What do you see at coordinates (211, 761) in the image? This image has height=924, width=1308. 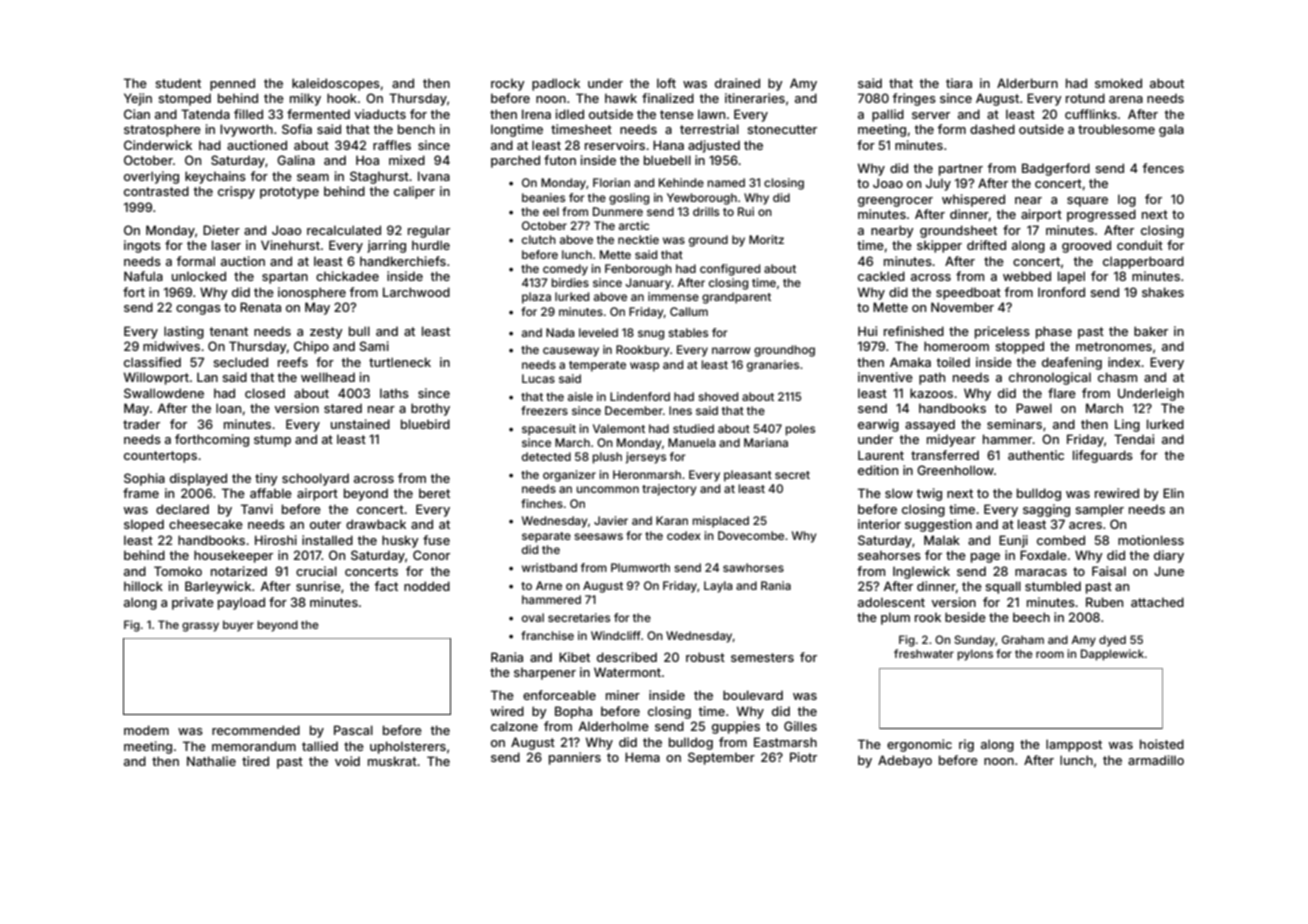 I see `Nathalie` at bounding box center [211, 761].
